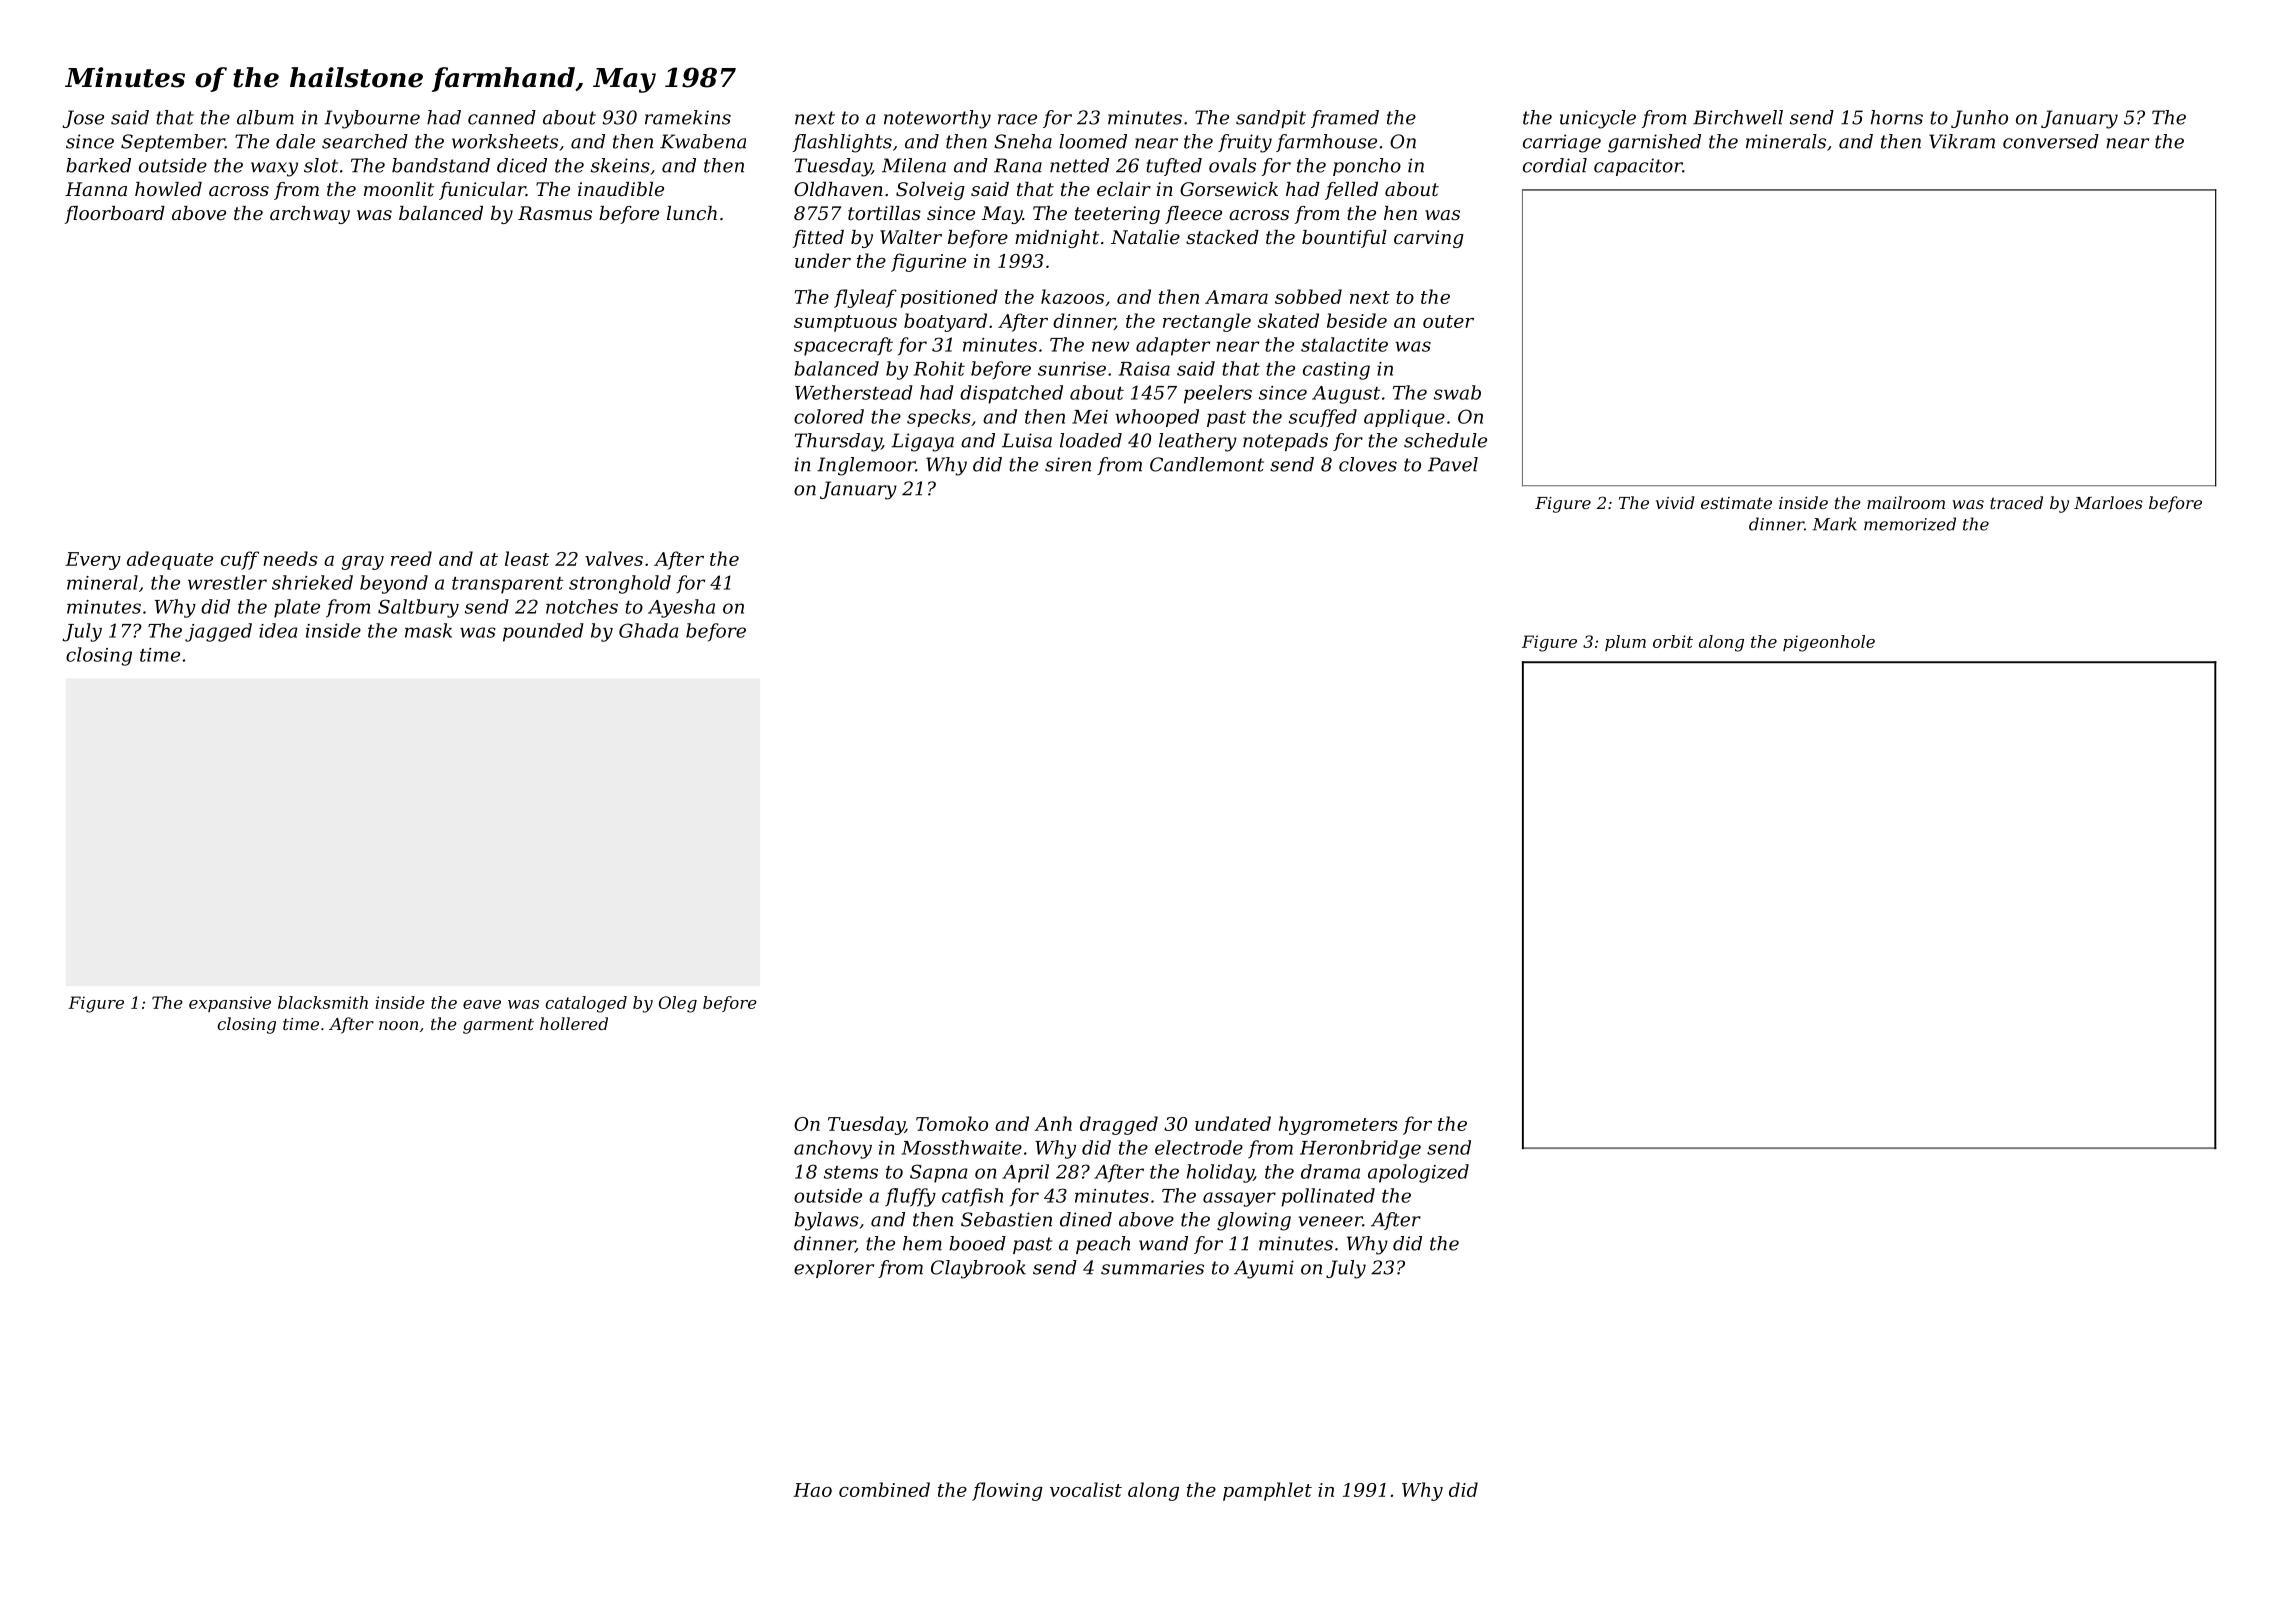 The image size is (2282, 1614). I want to click on hygrometers, so click(1338, 1125).
